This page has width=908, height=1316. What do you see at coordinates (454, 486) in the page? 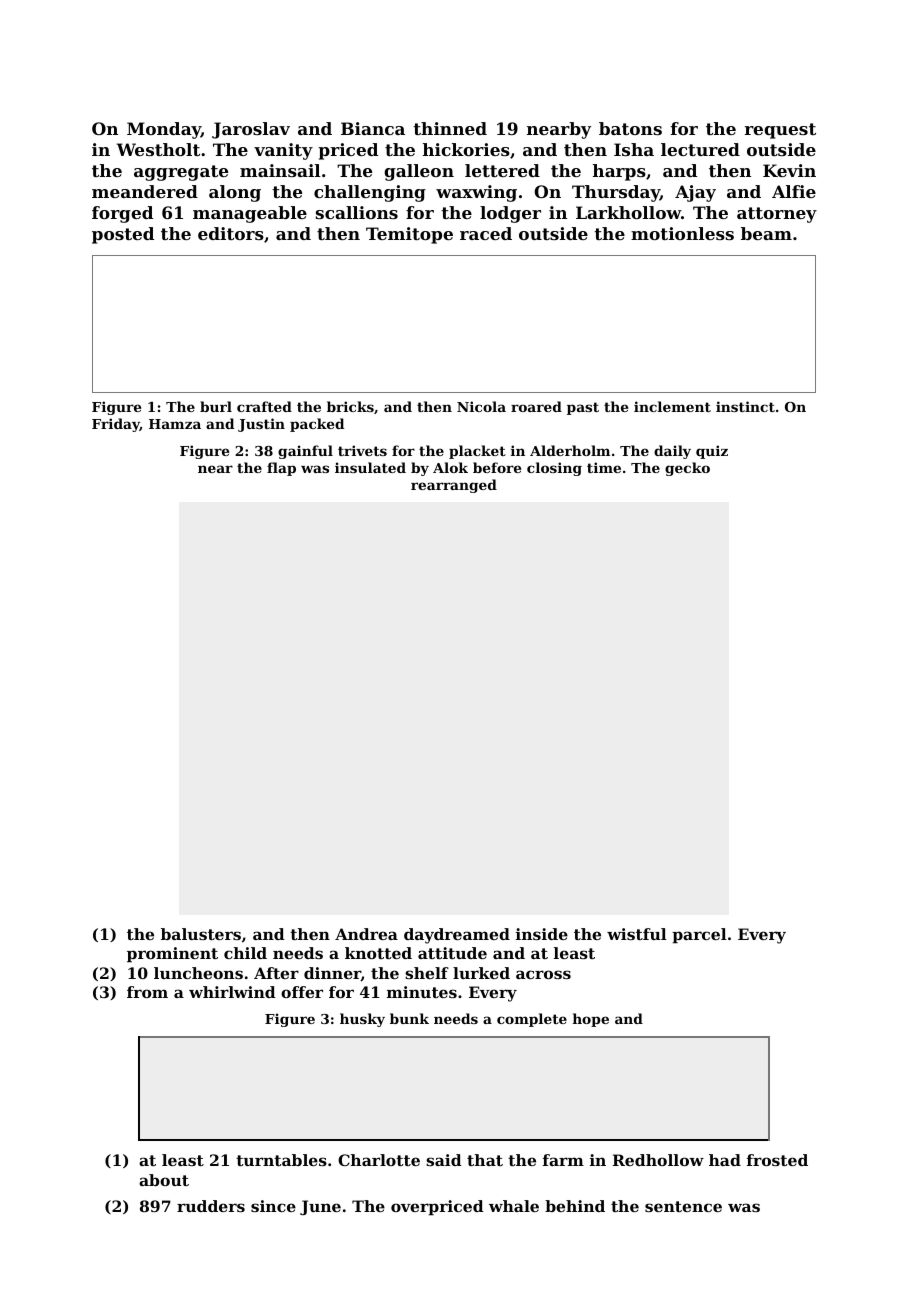
I see `rearranged` at bounding box center [454, 486].
